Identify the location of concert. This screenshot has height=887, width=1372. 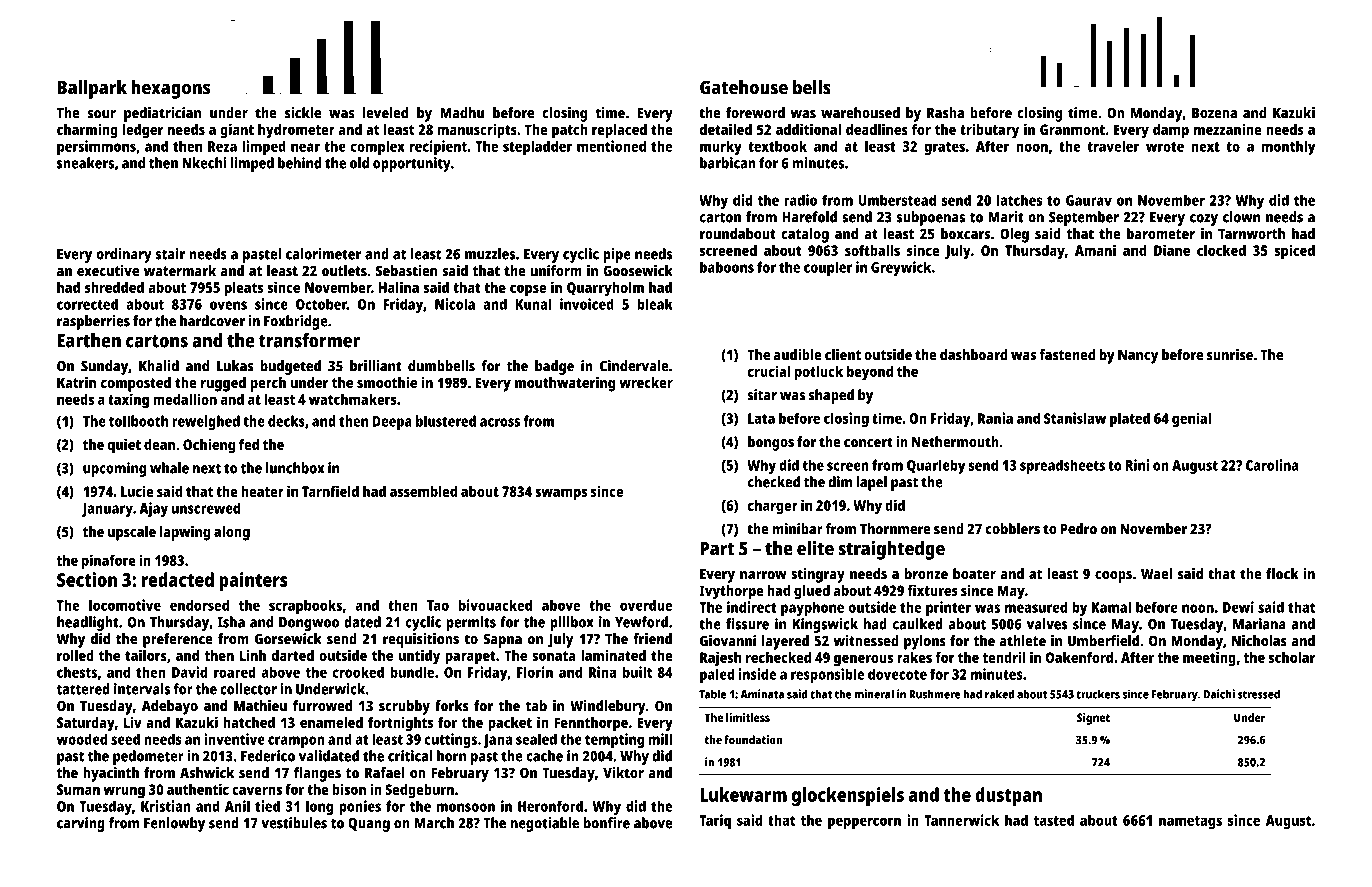
(868, 442).
